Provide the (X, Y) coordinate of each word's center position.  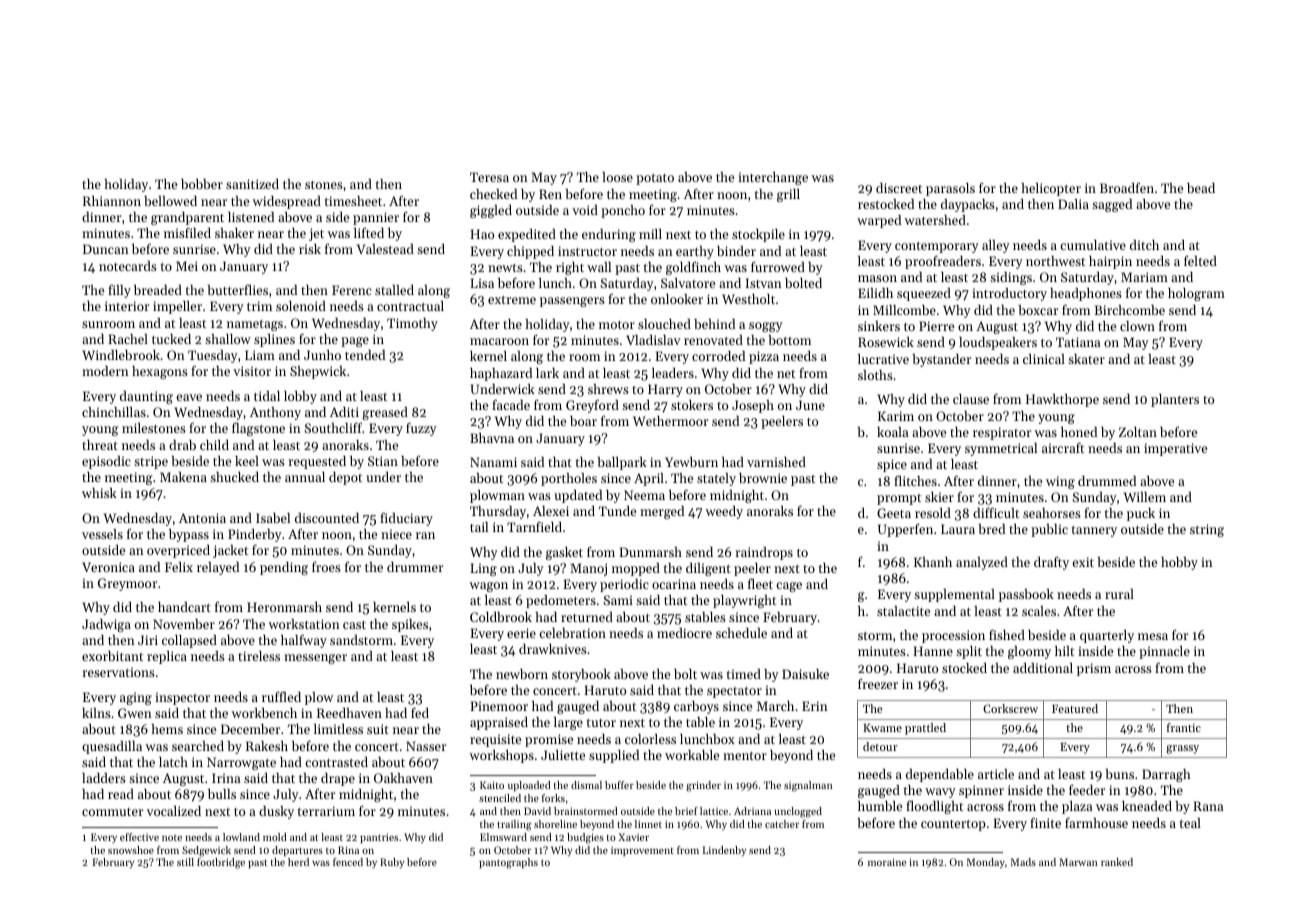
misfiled (187, 232)
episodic (106, 462)
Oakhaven (403, 778)
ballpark (622, 463)
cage (789, 587)
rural (1119, 594)
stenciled (500, 798)
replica (167, 657)
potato (655, 179)
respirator (1002, 433)
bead (1201, 188)
